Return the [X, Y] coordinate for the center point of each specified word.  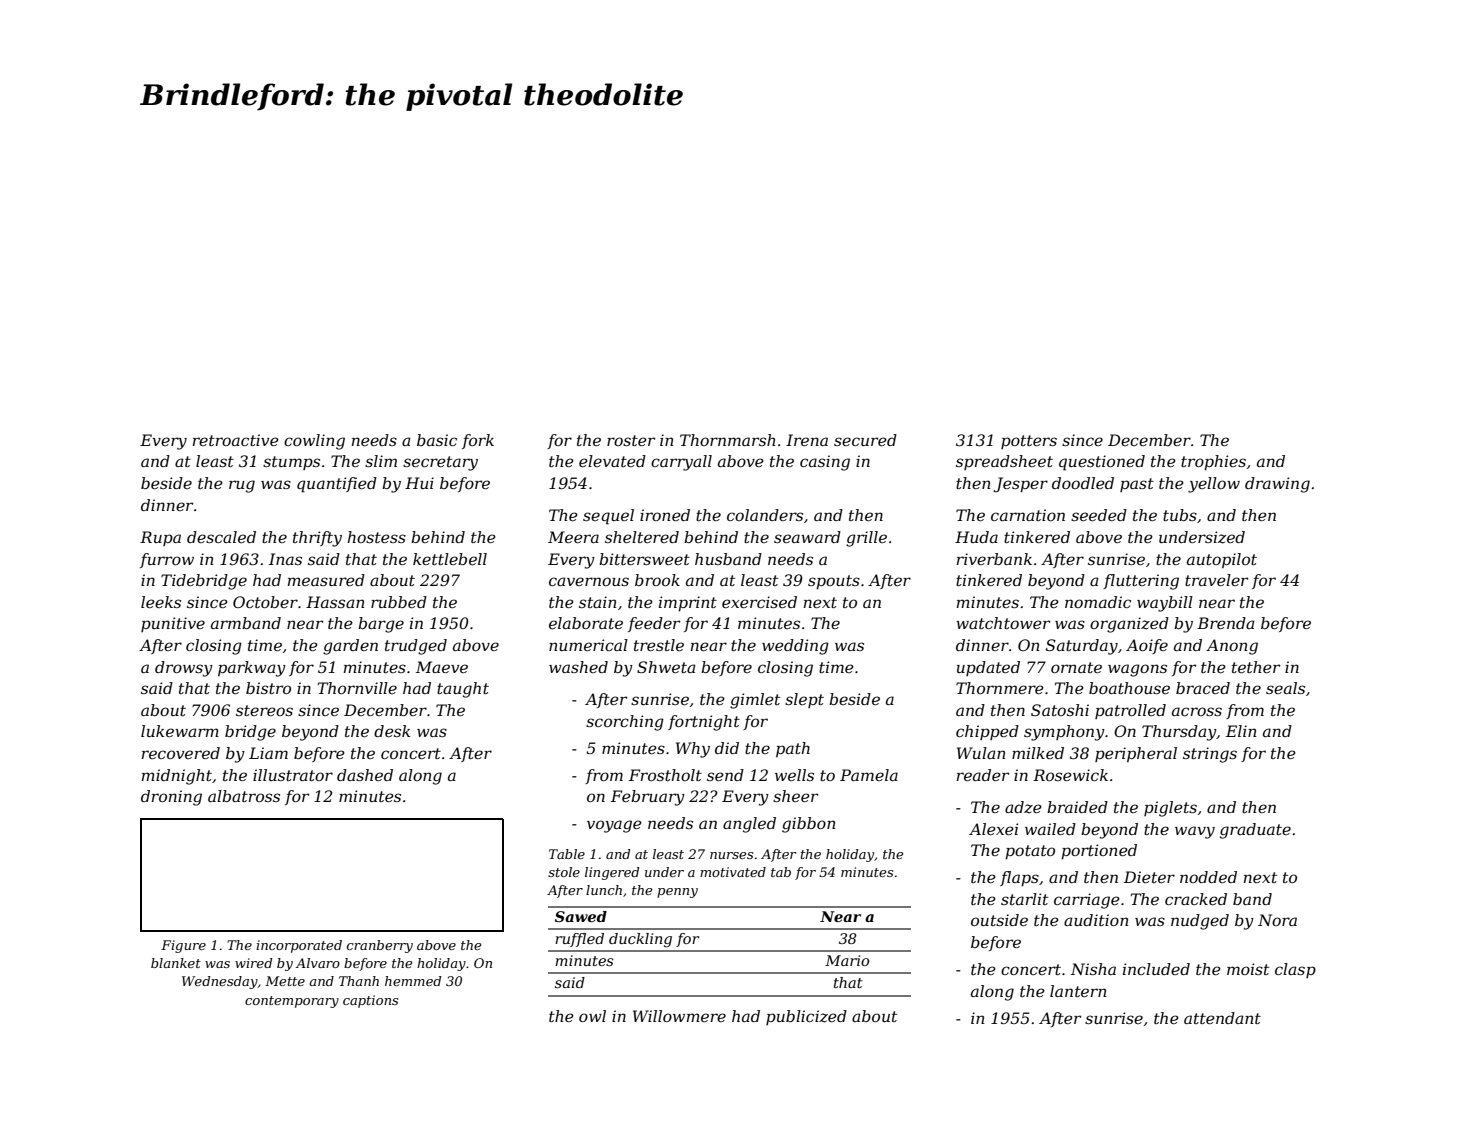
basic [437, 440]
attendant [1222, 1018]
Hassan [335, 602]
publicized [806, 1017]
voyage [614, 826]
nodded [1208, 877]
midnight [177, 777]
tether [1256, 667]
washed [578, 667]
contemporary [292, 1002]
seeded [1099, 515]
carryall [681, 463]
